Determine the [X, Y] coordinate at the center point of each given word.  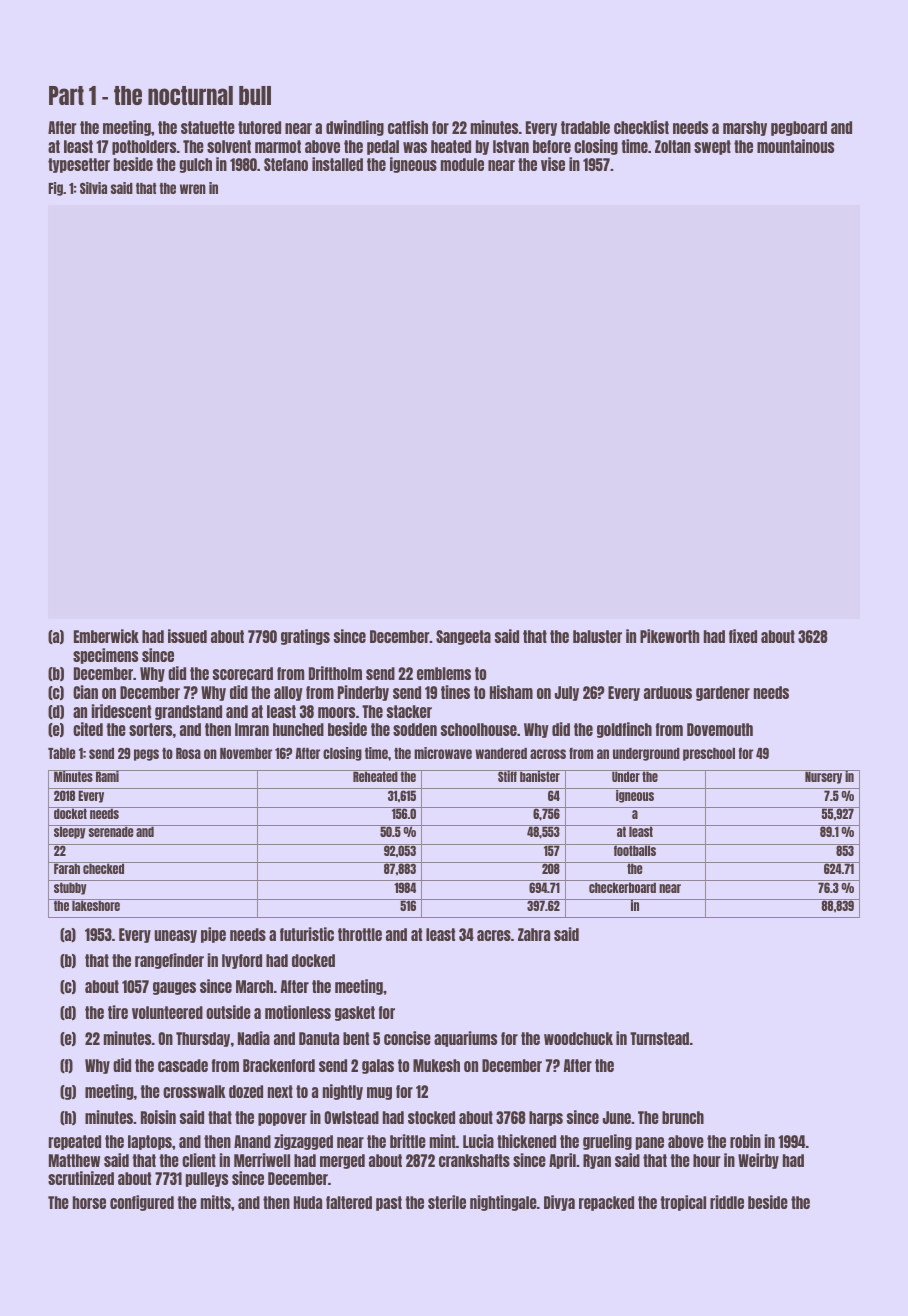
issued [187, 636]
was [415, 147]
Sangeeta [463, 637]
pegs [146, 755]
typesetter [79, 165]
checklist [641, 127]
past [389, 1203]
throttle [360, 934]
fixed [743, 636]
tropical [683, 1203]
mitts [216, 1202]
